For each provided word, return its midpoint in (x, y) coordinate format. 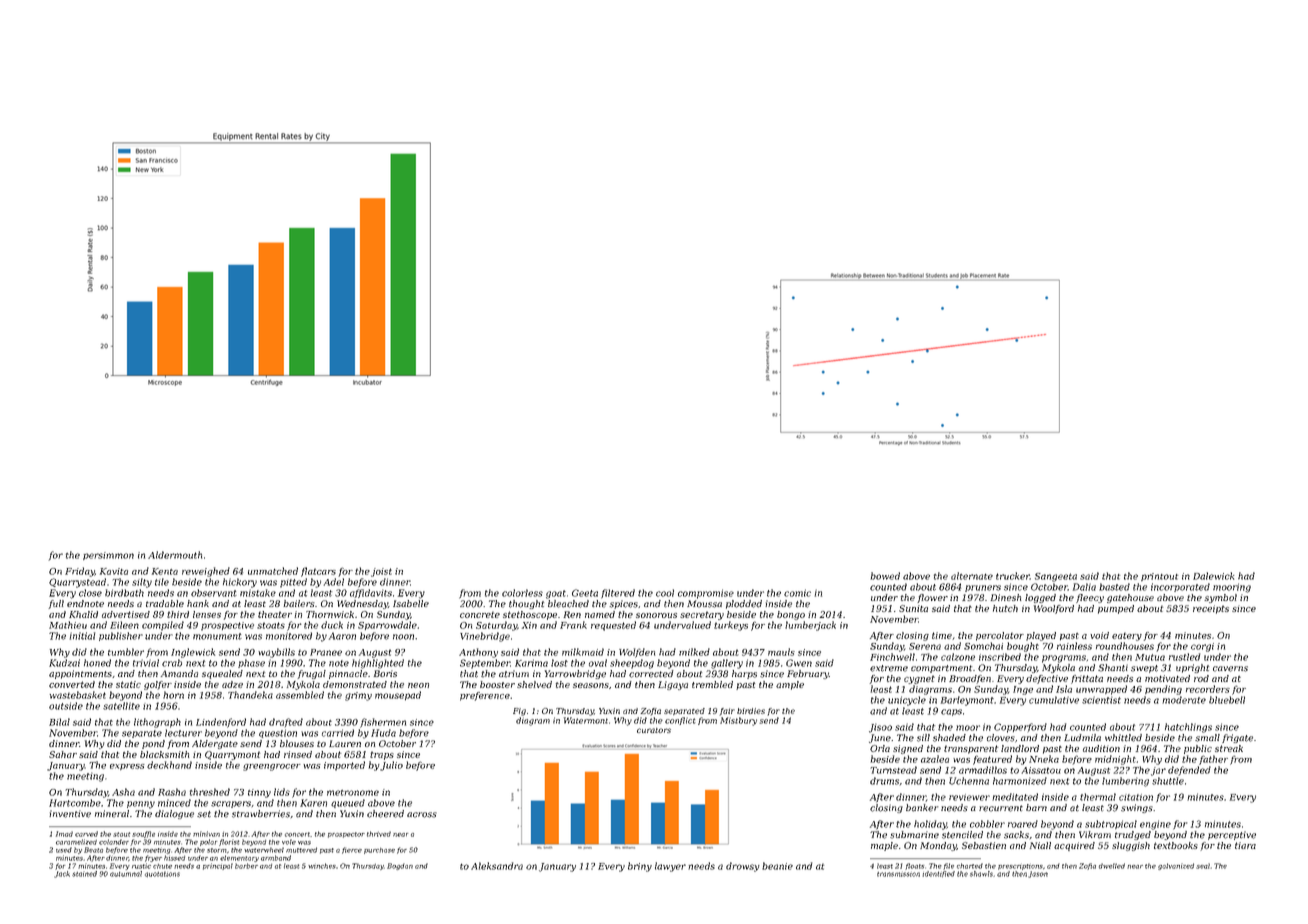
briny (640, 867)
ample (790, 685)
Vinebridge (485, 637)
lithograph (157, 723)
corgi (1202, 647)
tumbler (126, 652)
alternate (972, 576)
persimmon (108, 556)
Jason (1038, 874)
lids (282, 792)
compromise (706, 594)
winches (322, 866)
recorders (1208, 689)
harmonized (1020, 781)
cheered (385, 814)
